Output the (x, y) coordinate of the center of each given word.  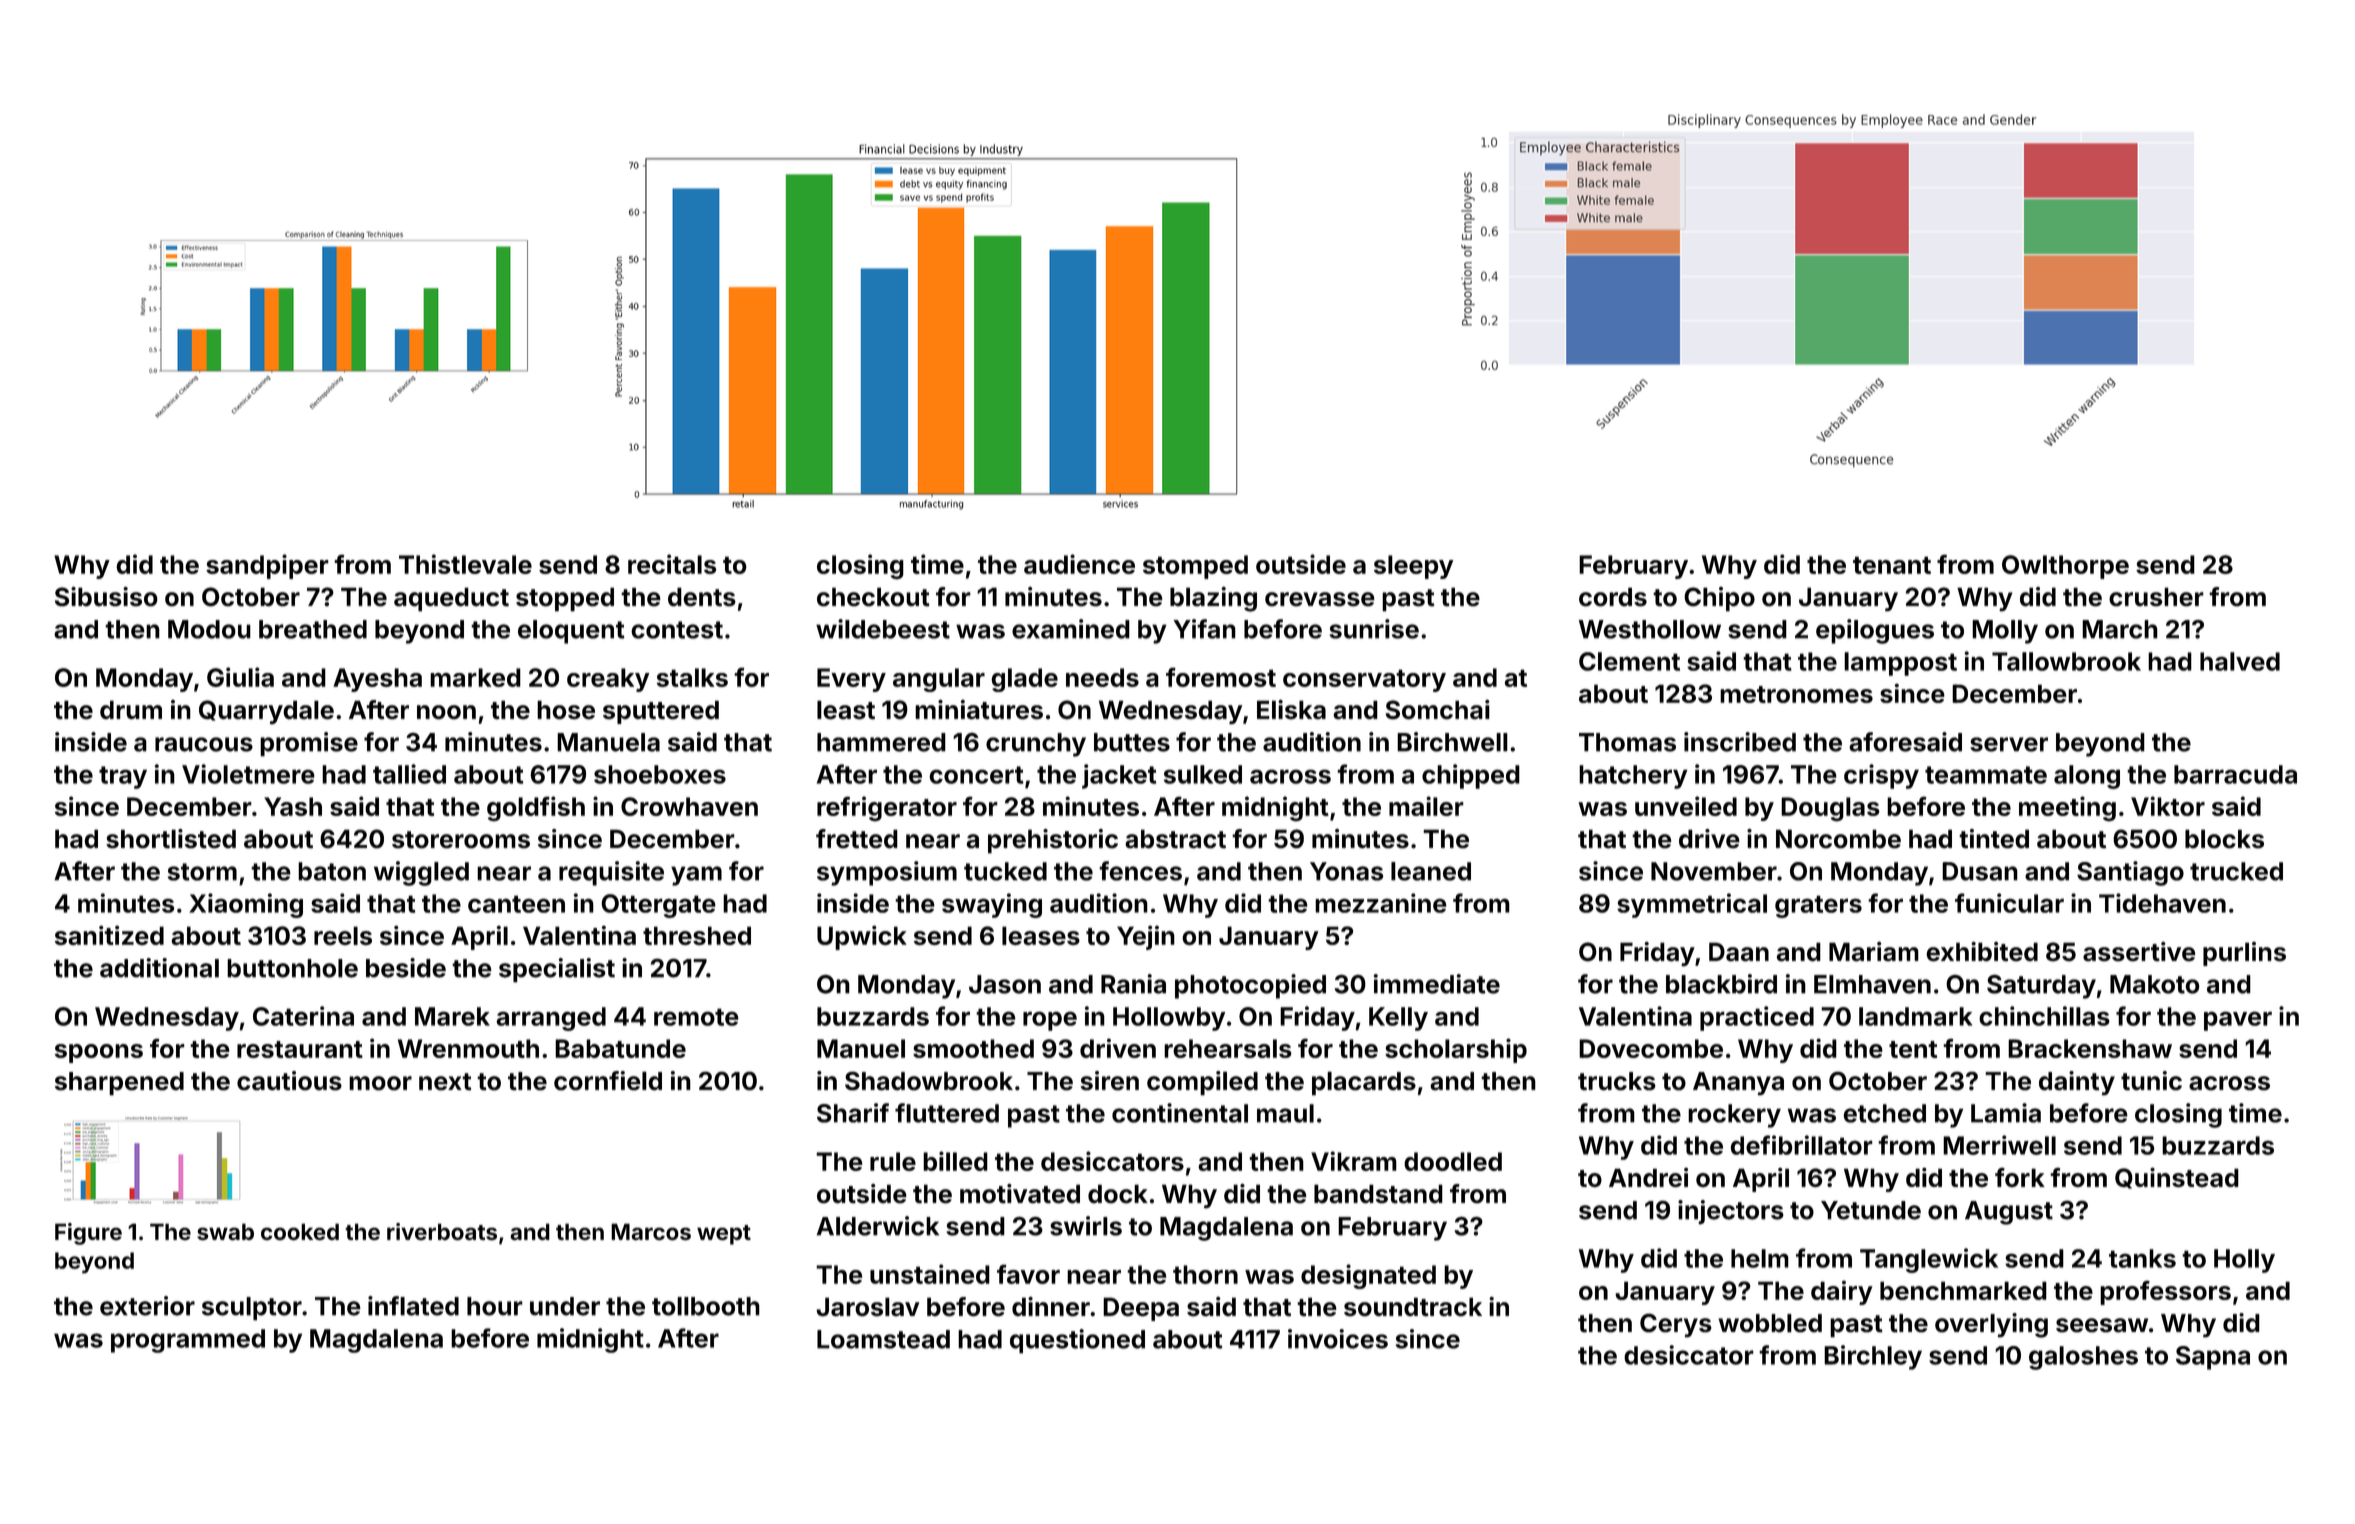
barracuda (2235, 774)
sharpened (119, 1084)
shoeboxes (660, 774)
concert (976, 775)
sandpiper (267, 566)
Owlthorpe (2065, 567)
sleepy (1413, 567)
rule (893, 1161)
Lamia (2006, 1113)
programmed (188, 1341)
